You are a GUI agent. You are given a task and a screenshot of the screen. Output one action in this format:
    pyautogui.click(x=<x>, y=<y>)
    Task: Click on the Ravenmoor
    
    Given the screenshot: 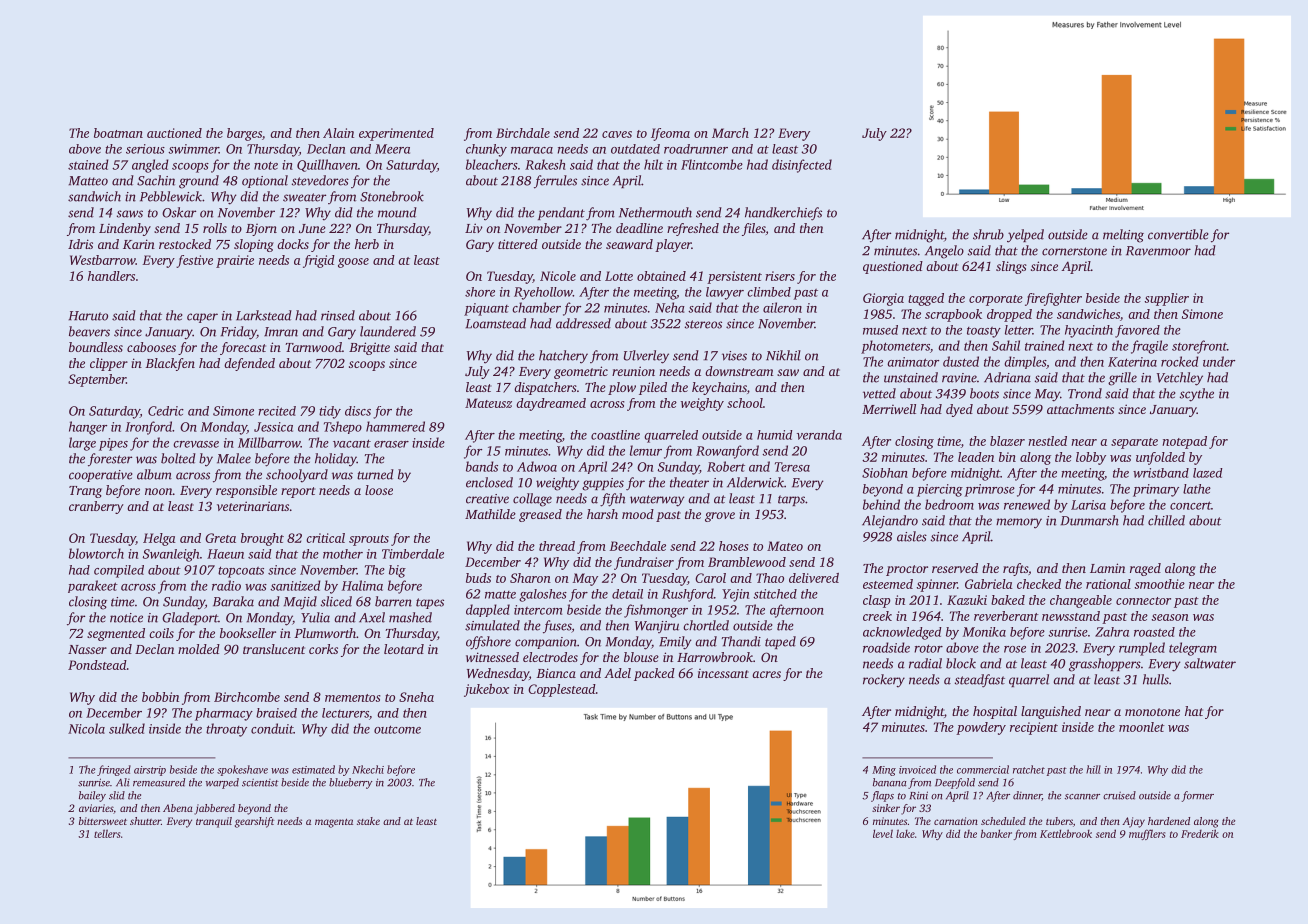 What is the action you would take?
    pyautogui.click(x=1158, y=251)
